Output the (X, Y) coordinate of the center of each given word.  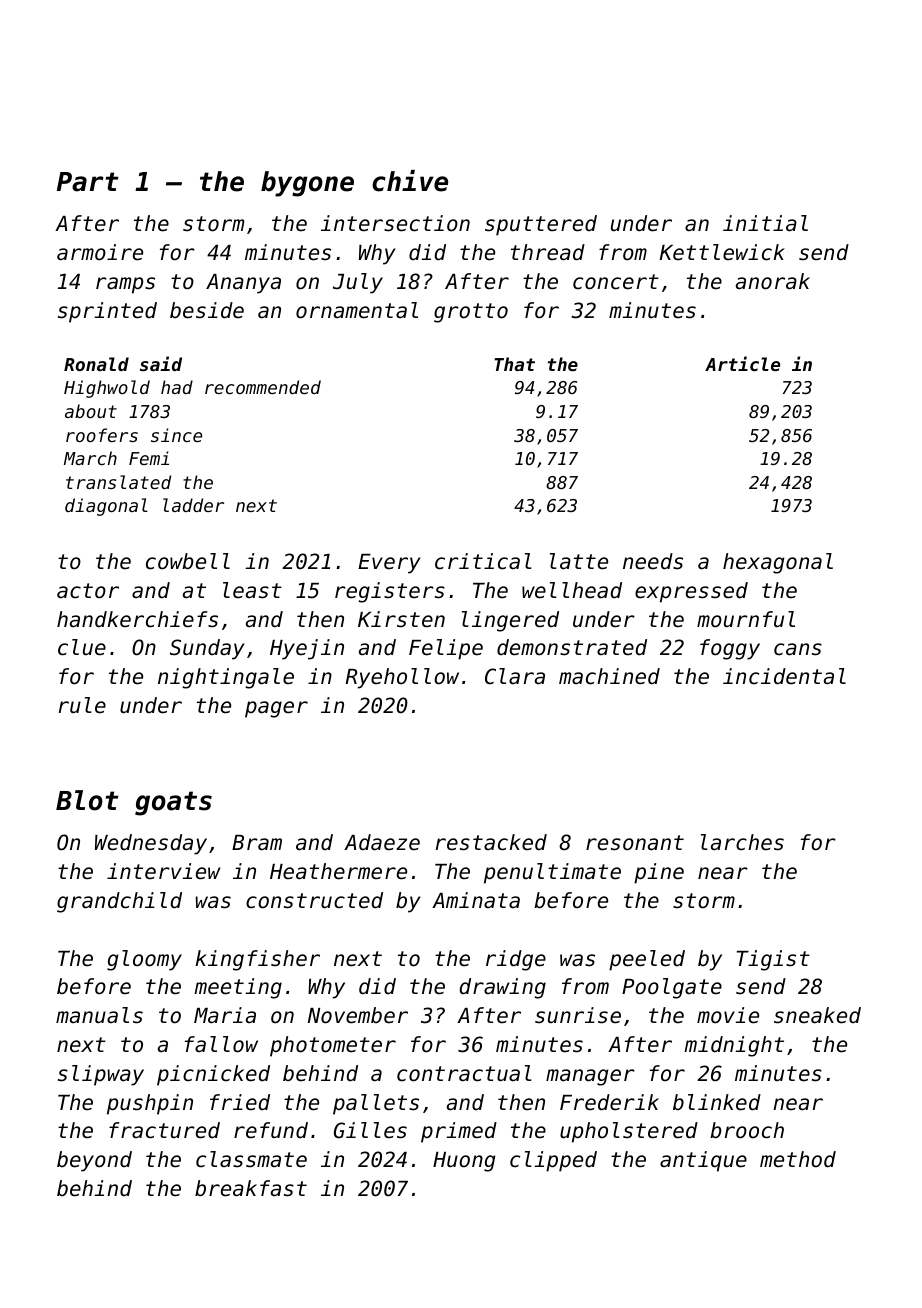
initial (765, 223)
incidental (784, 676)
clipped (553, 1161)
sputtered (541, 225)
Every (389, 564)
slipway (101, 1075)
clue (82, 647)
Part (88, 182)
